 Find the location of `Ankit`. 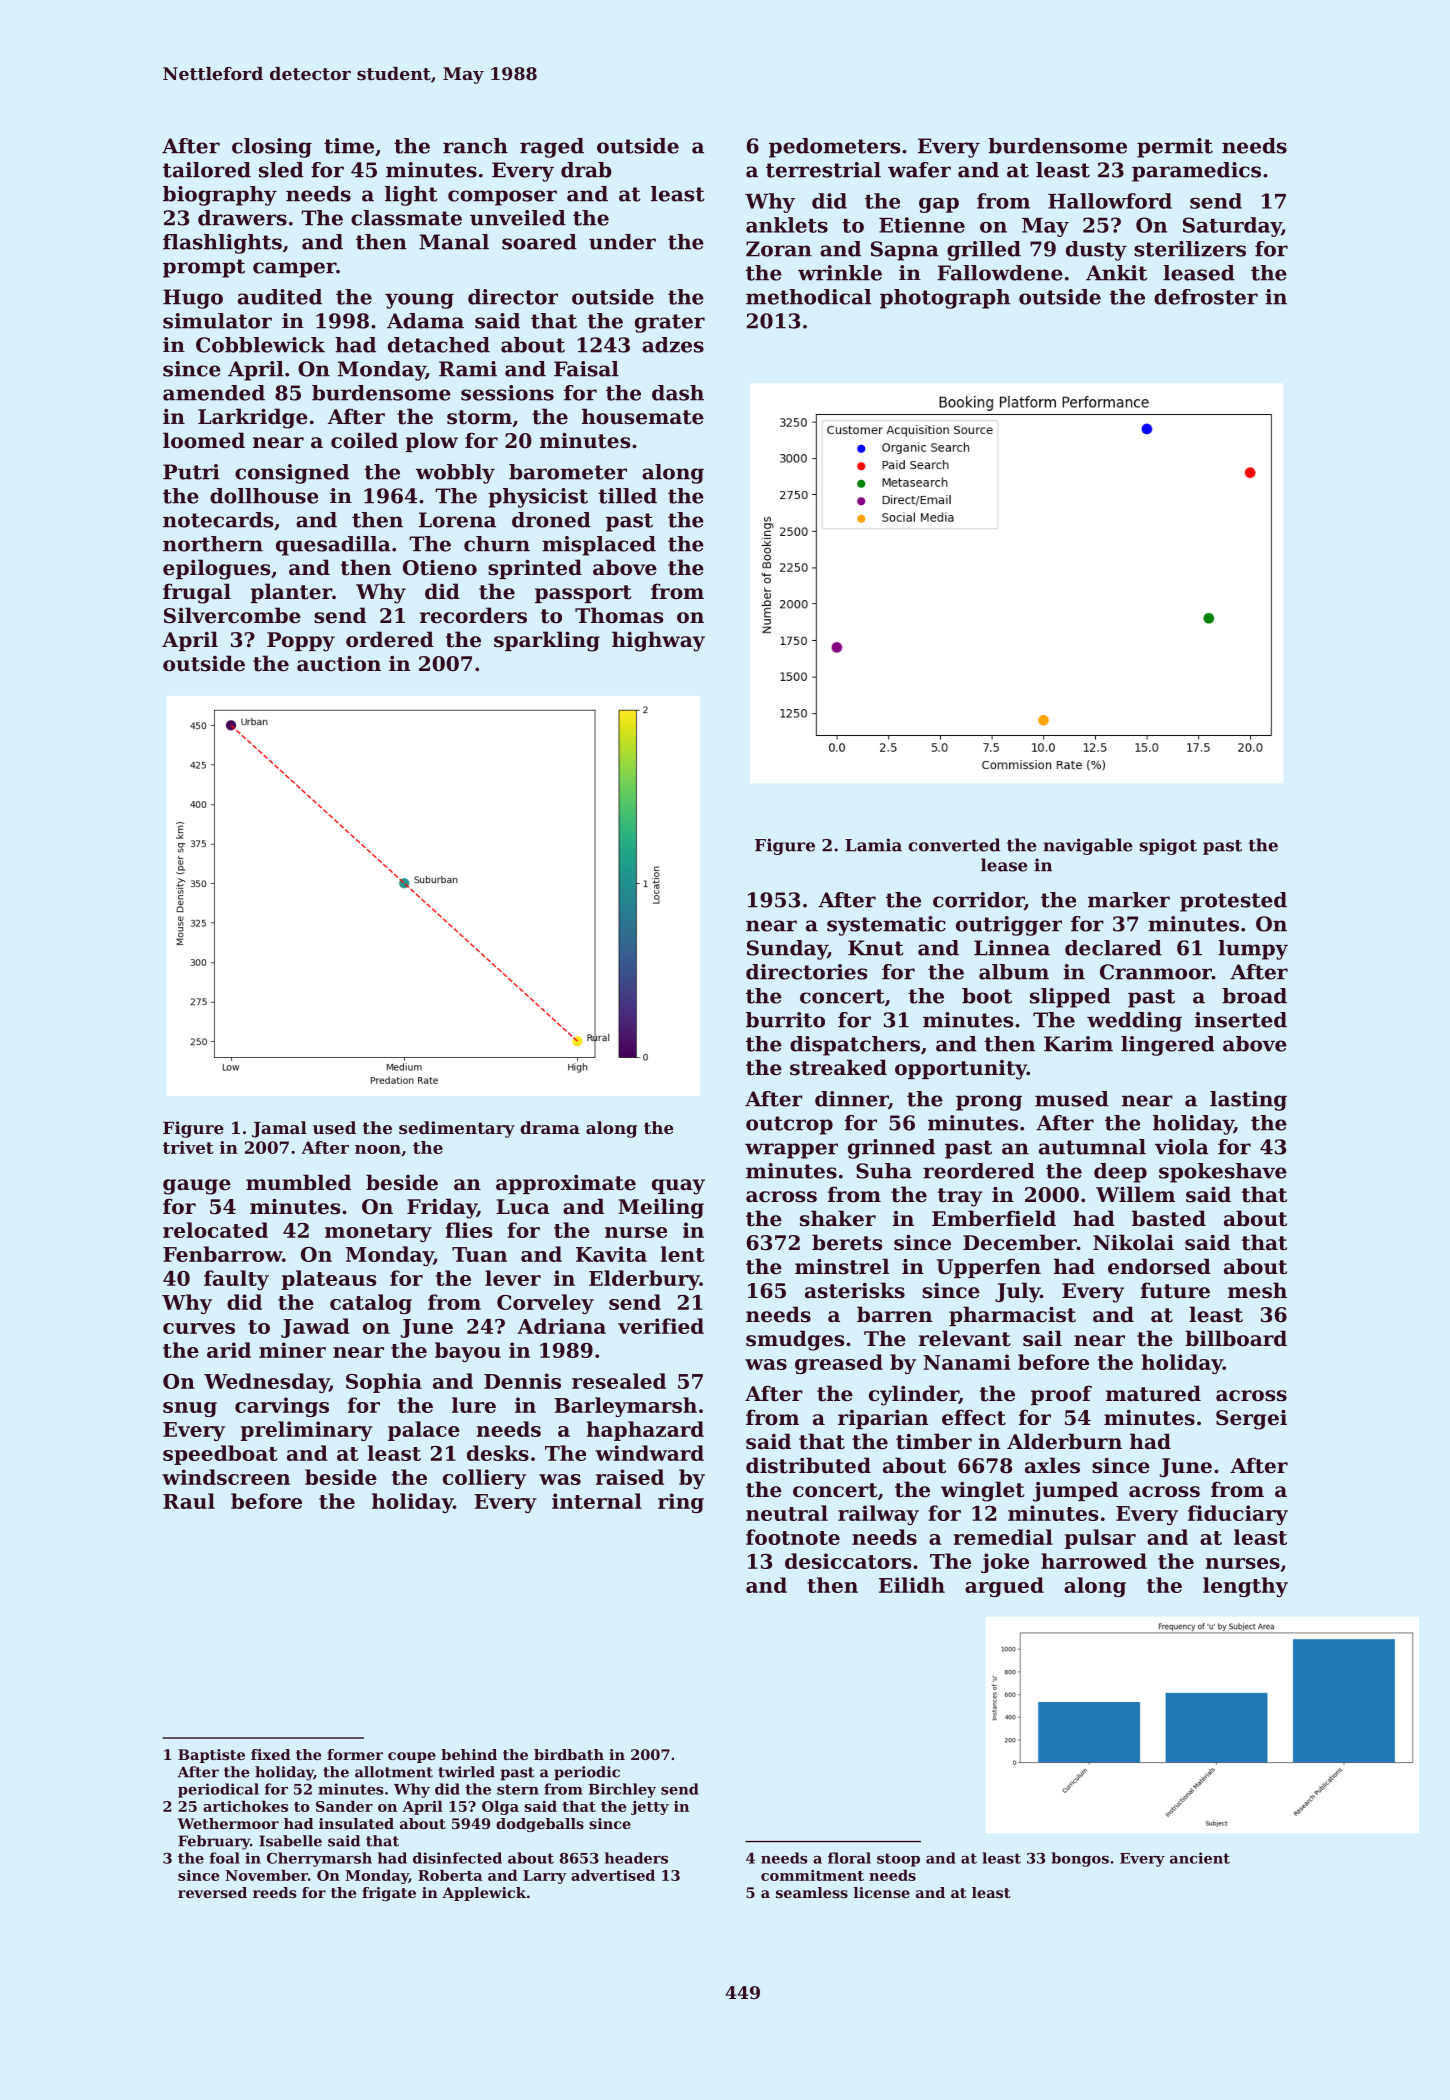

Ankit is located at coordinates (1116, 273).
